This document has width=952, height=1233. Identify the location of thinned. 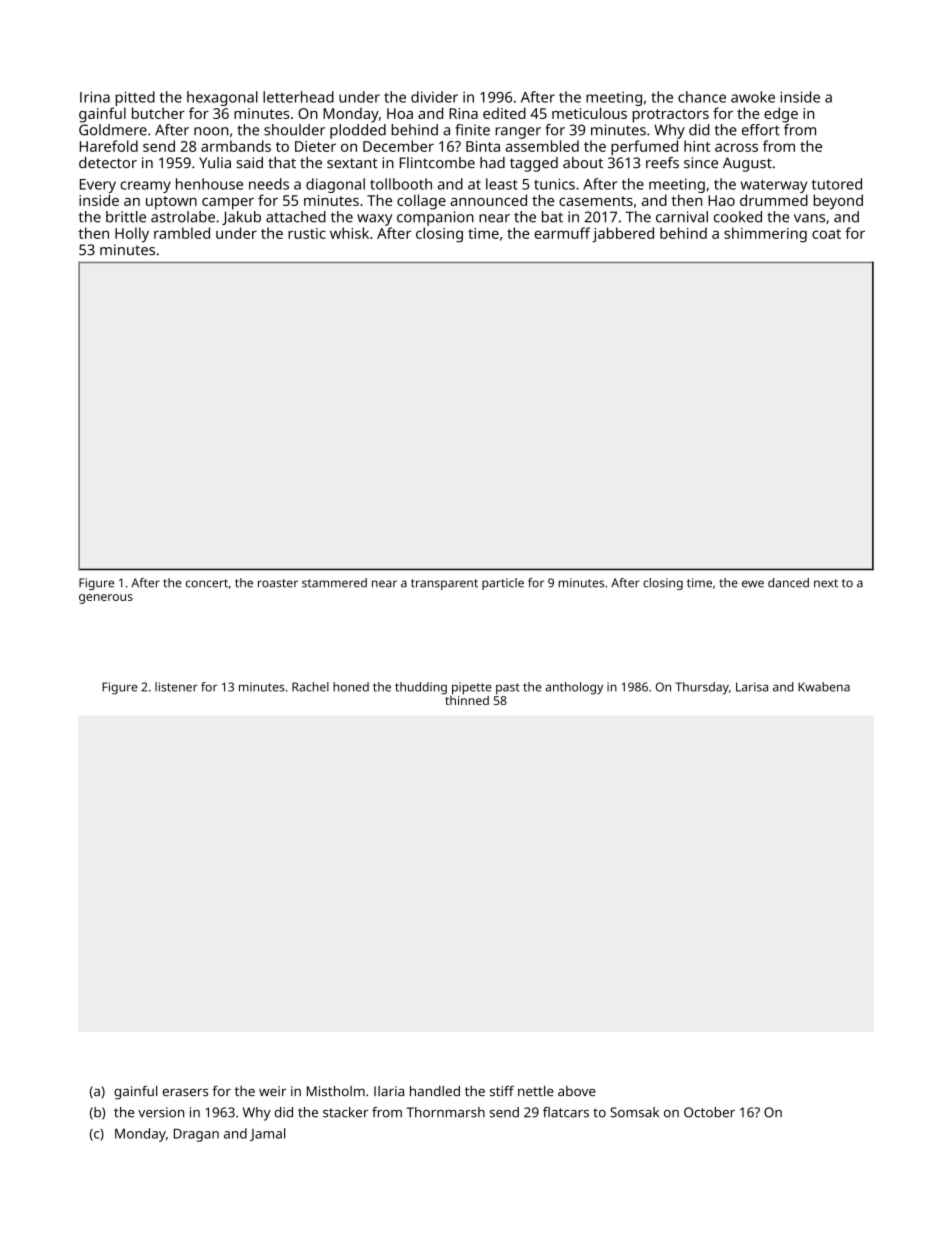
(467, 700).
